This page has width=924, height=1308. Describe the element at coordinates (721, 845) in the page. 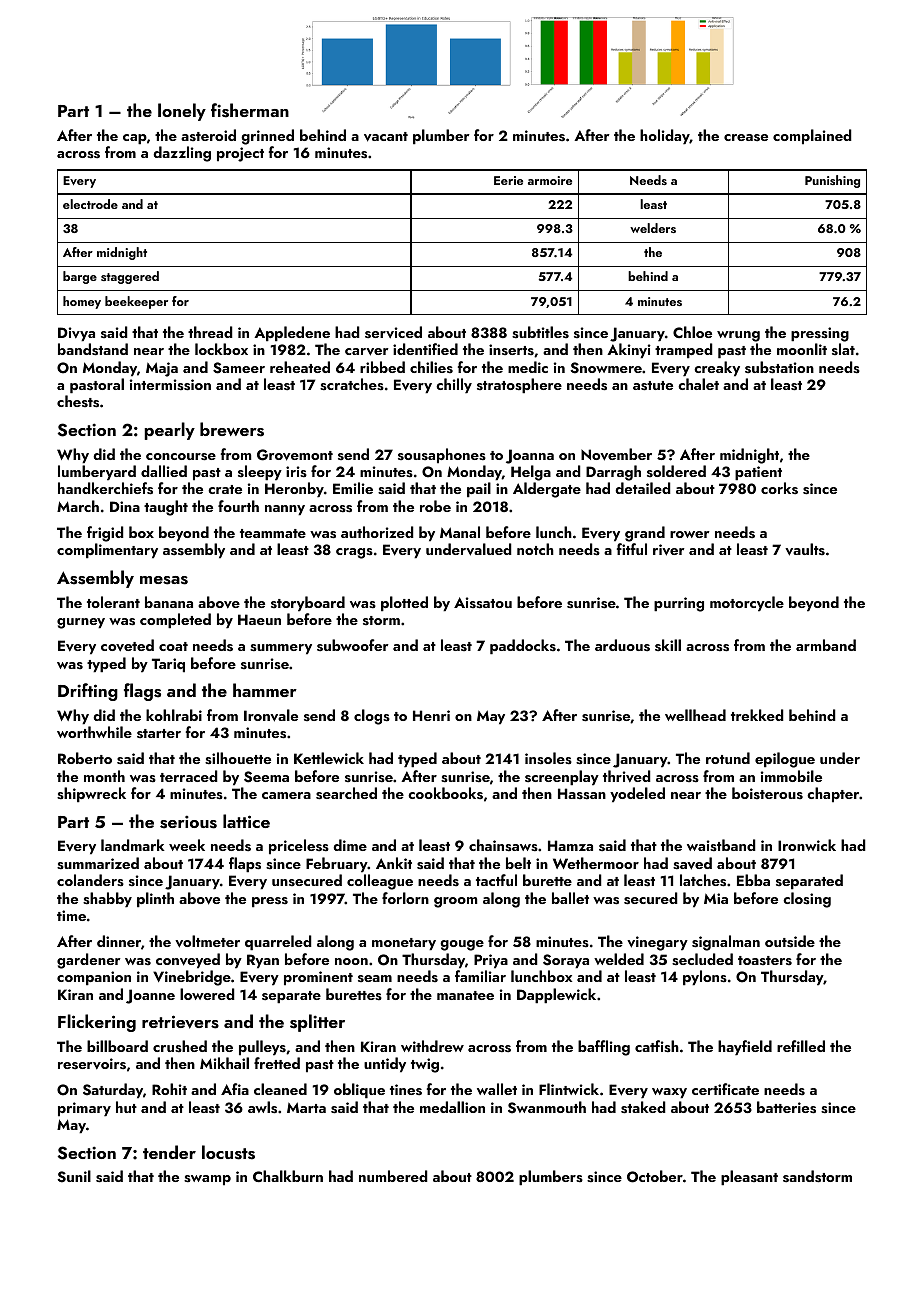

I see `waistband` at that location.
